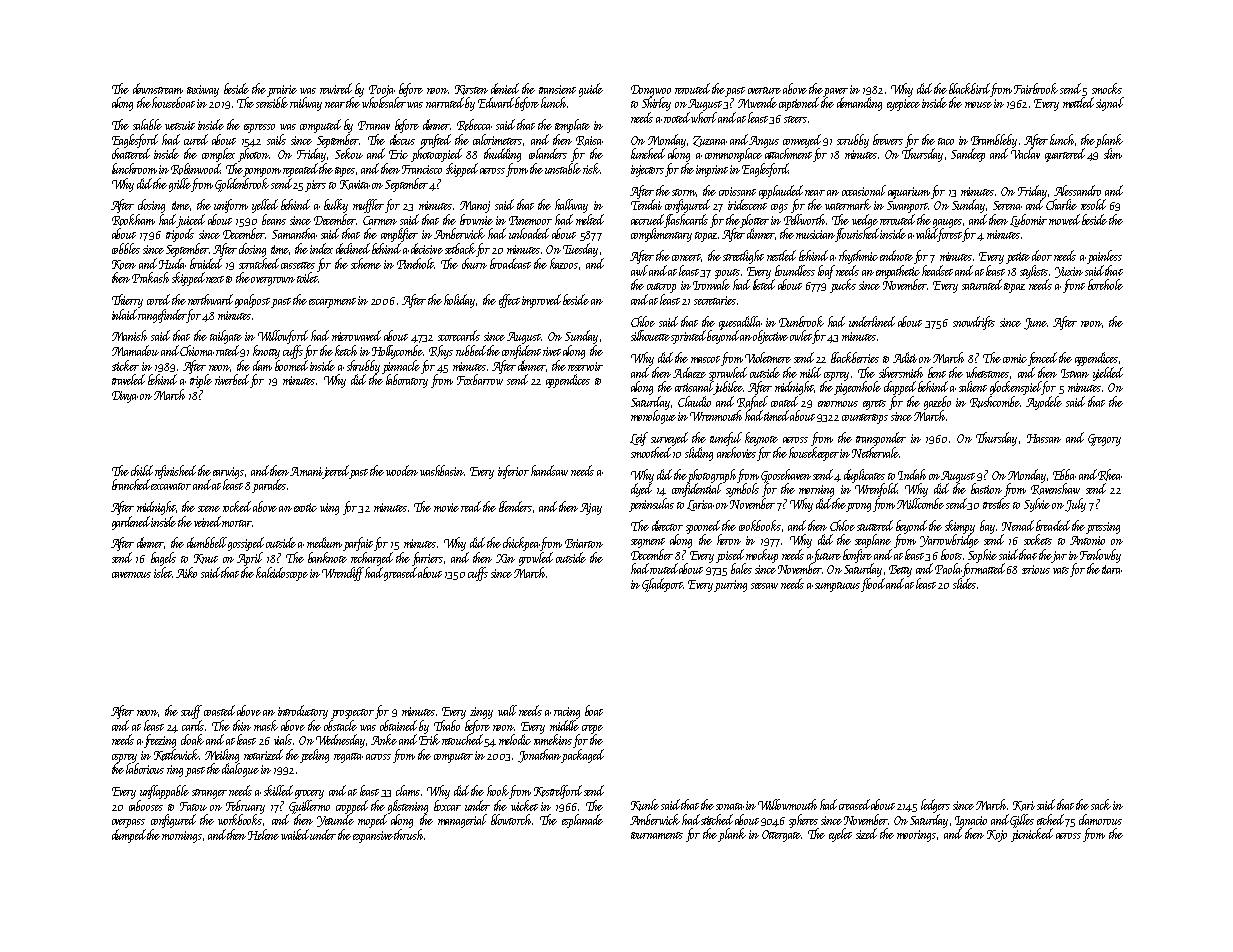  I want to click on Ottergate, so click(781, 836).
